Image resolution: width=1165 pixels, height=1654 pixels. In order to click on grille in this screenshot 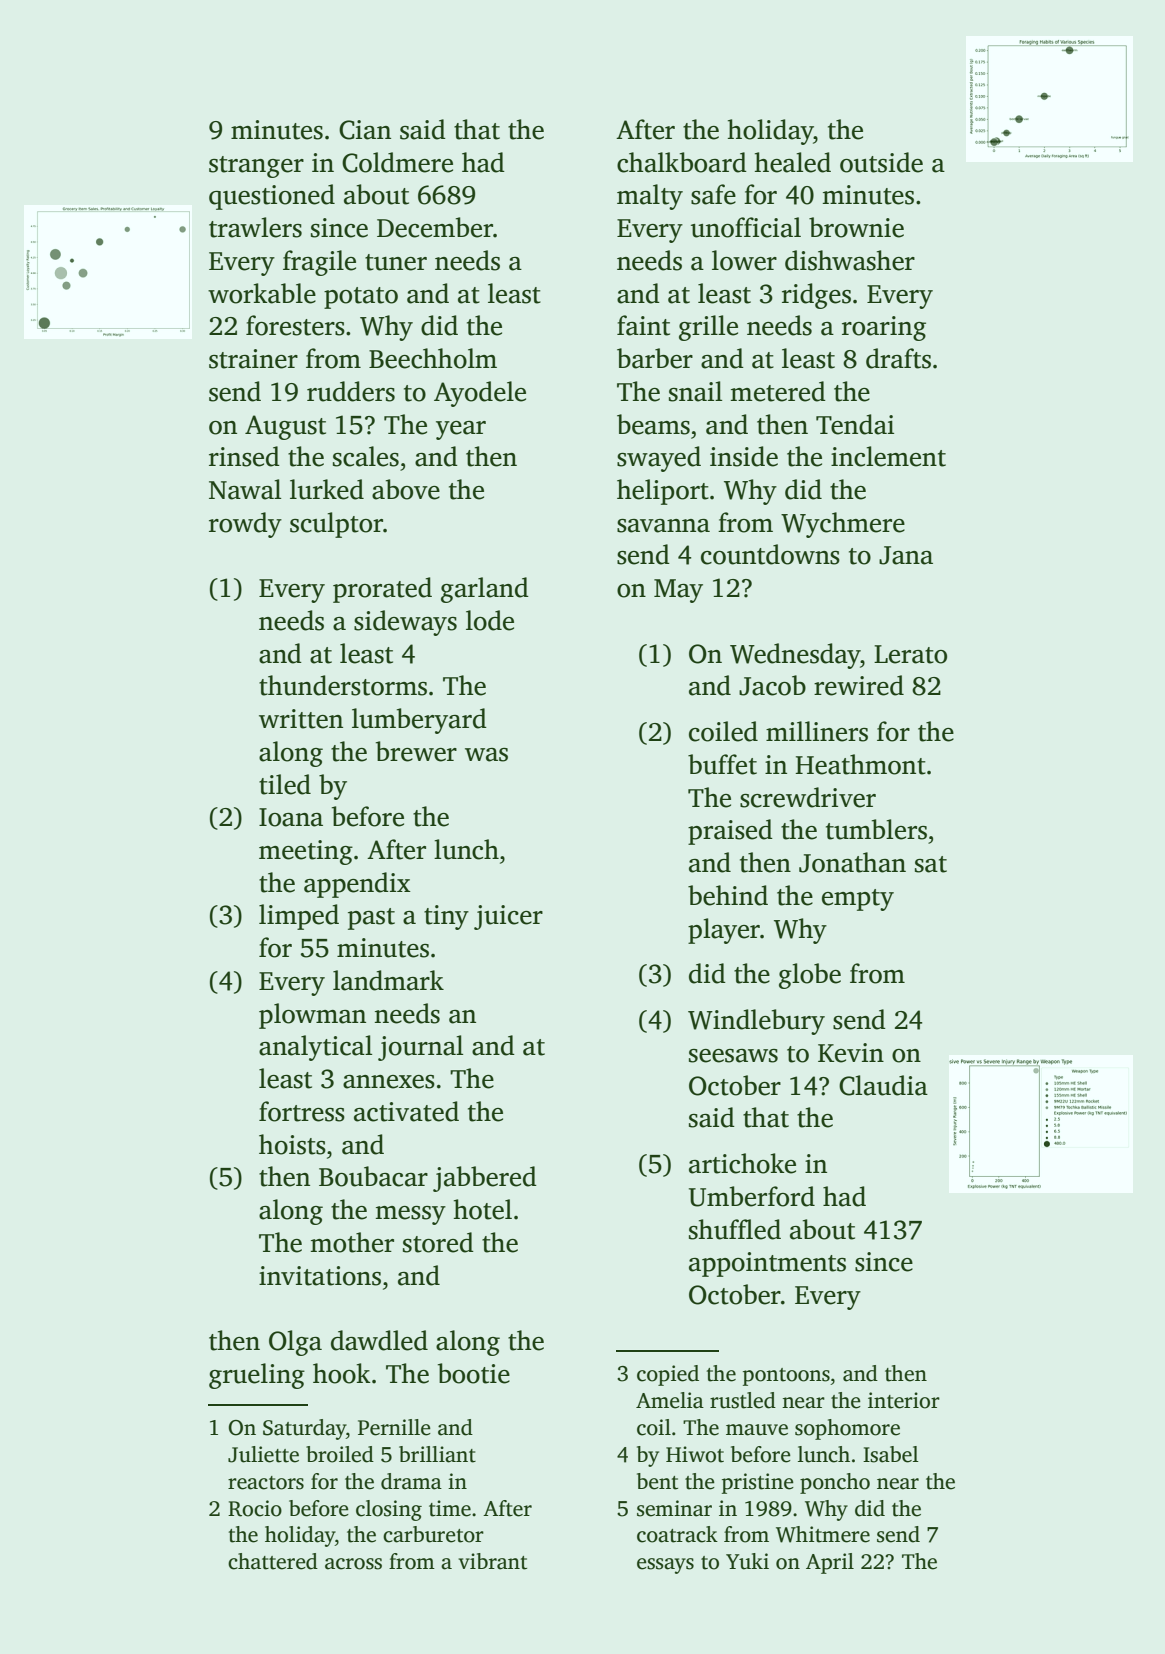, I will do `click(708, 328)`.
